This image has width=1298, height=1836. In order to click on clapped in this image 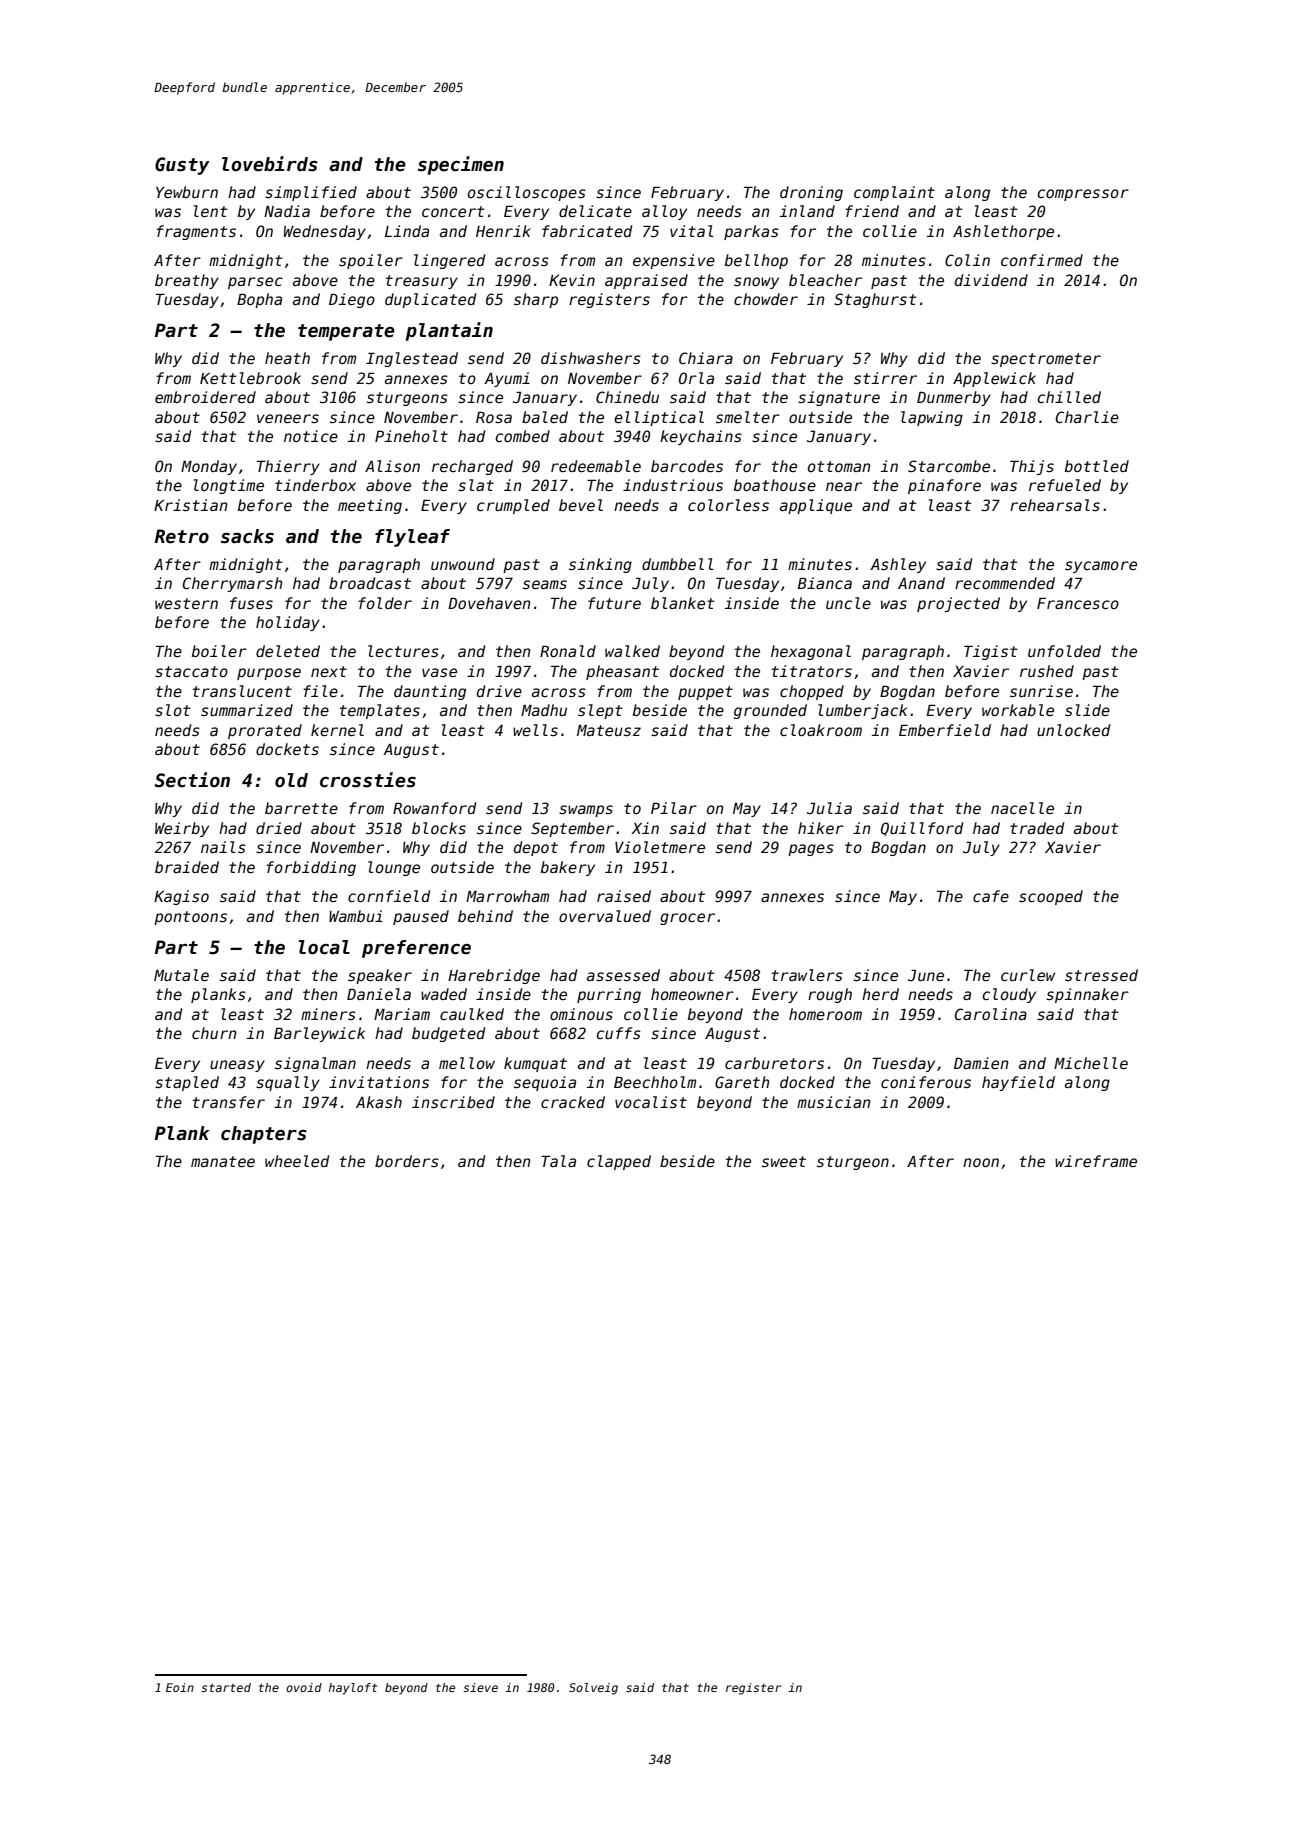, I will do `click(619, 1162)`.
